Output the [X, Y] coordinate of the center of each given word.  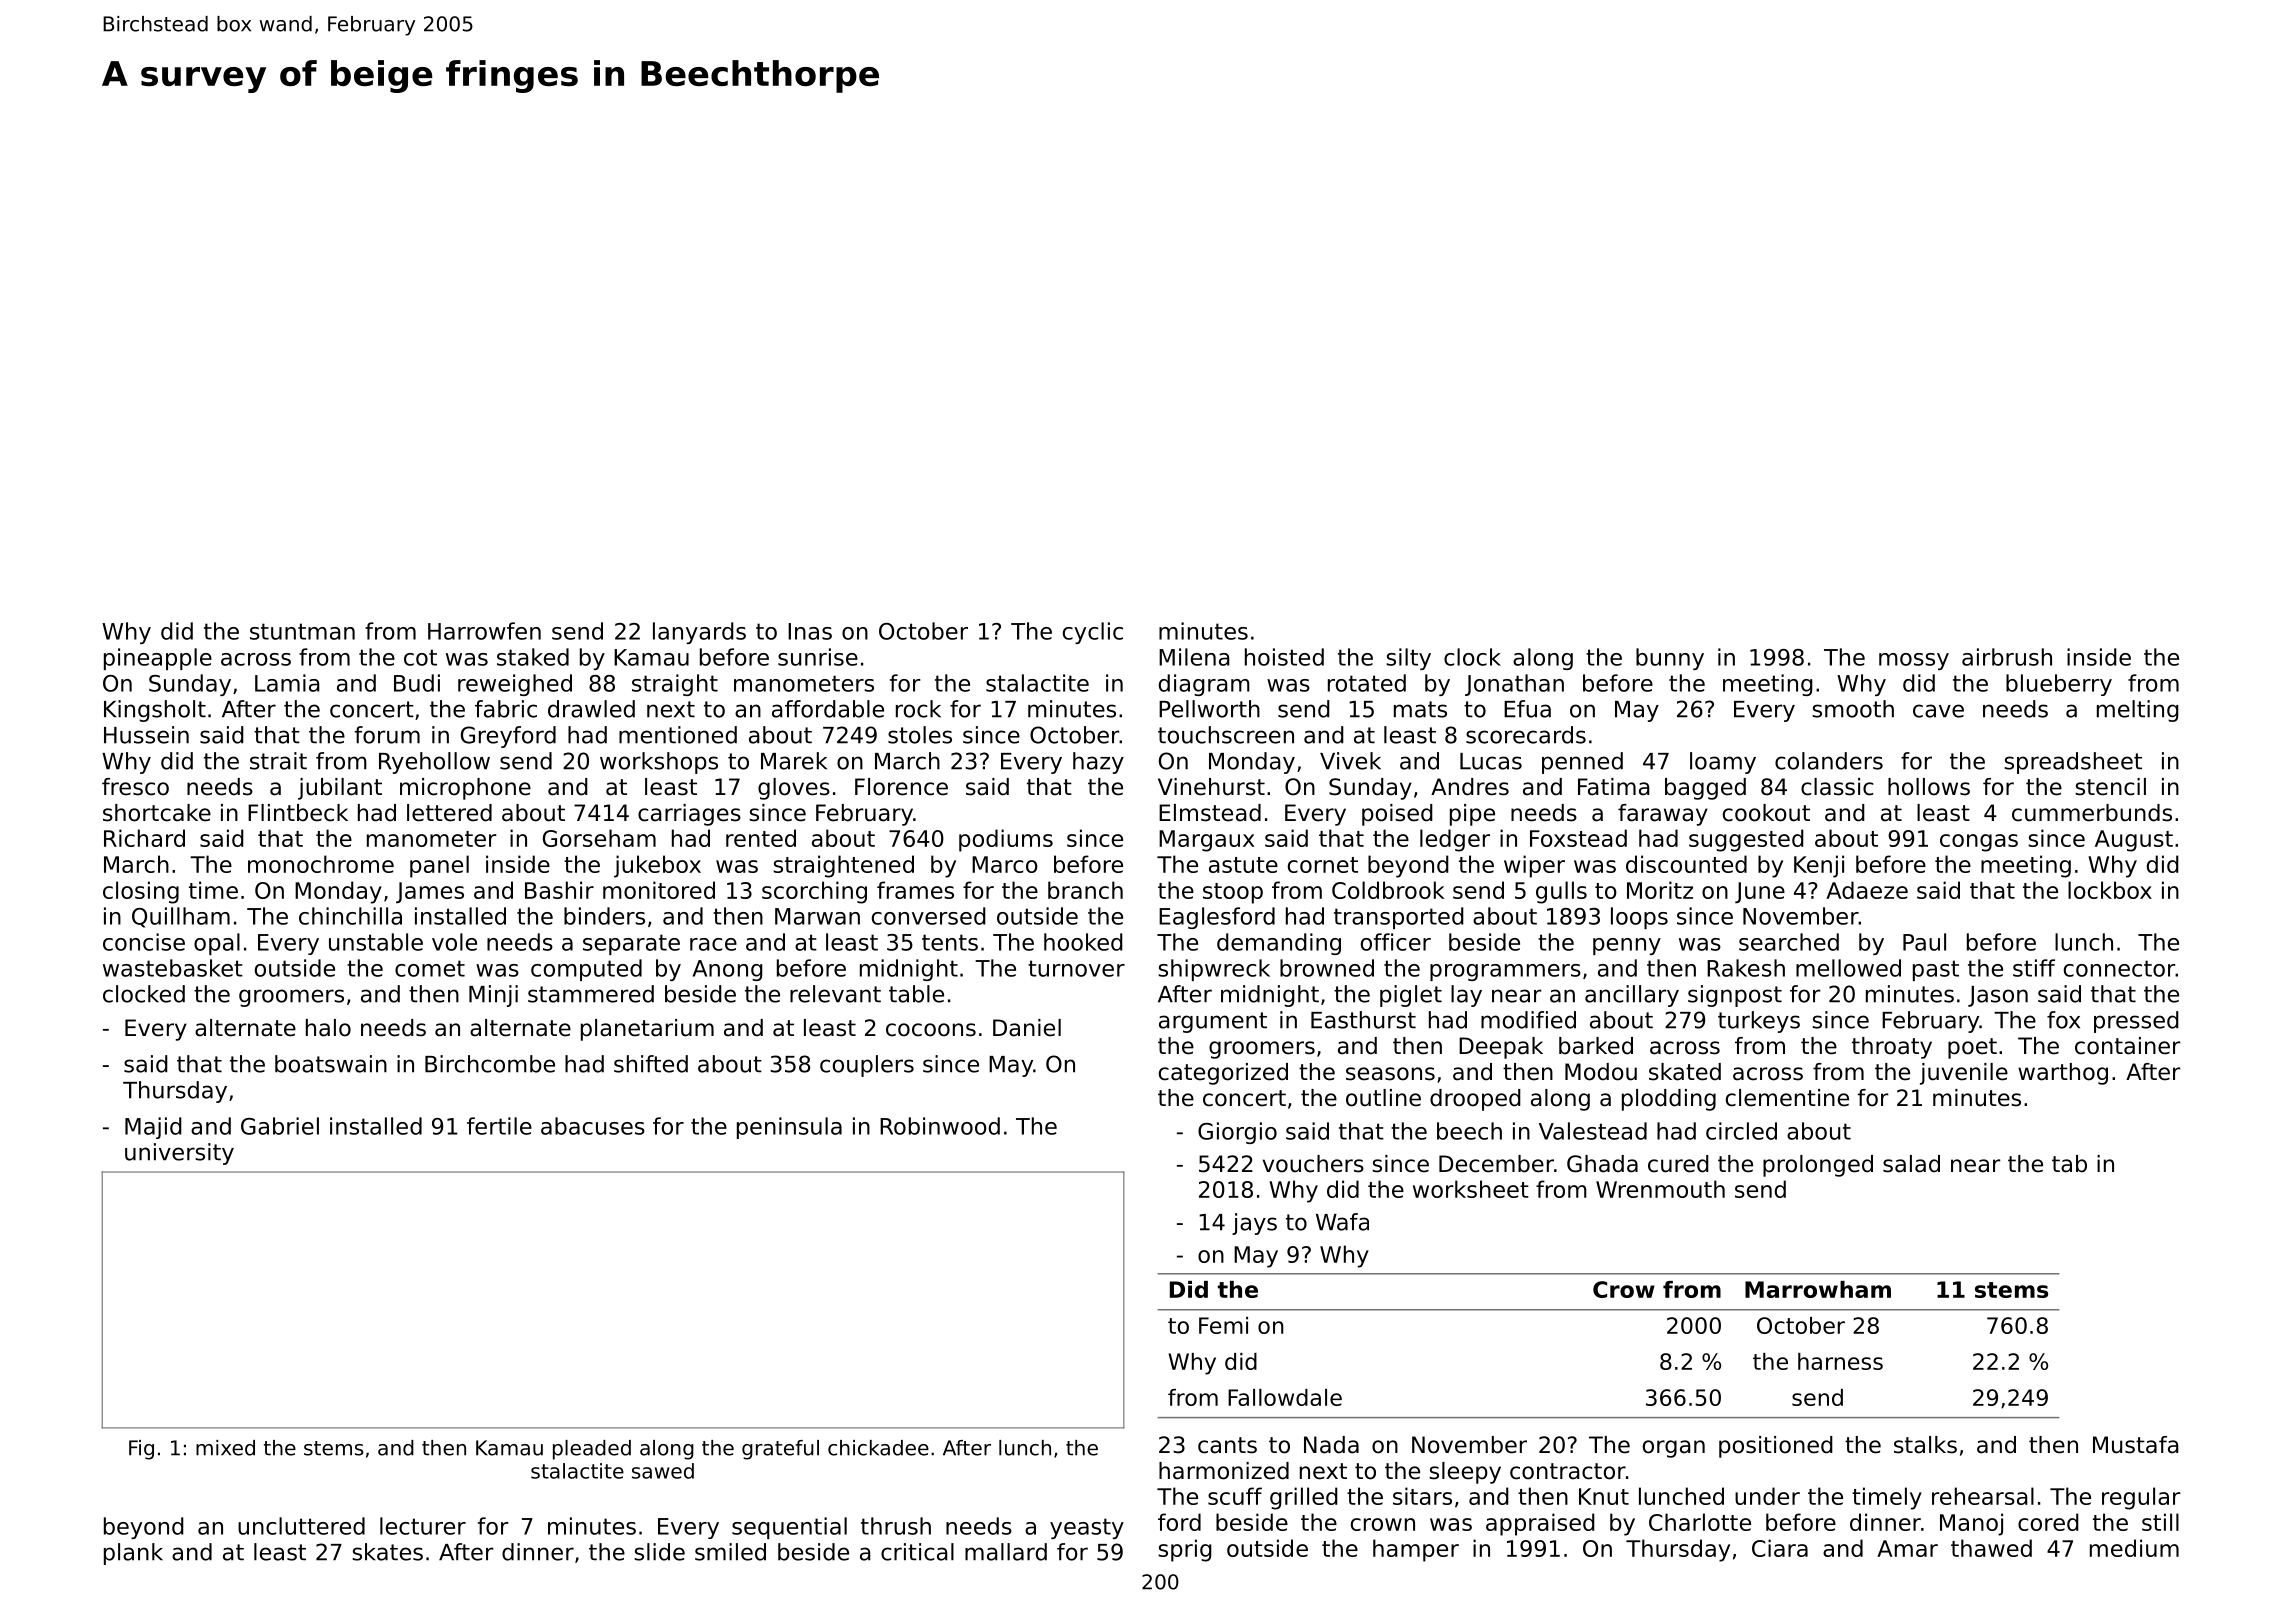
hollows [1929, 787]
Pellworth [1209, 709]
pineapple [158, 659]
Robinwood [940, 1126]
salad [1911, 1164]
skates [387, 1552]
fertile [499, 1126]
